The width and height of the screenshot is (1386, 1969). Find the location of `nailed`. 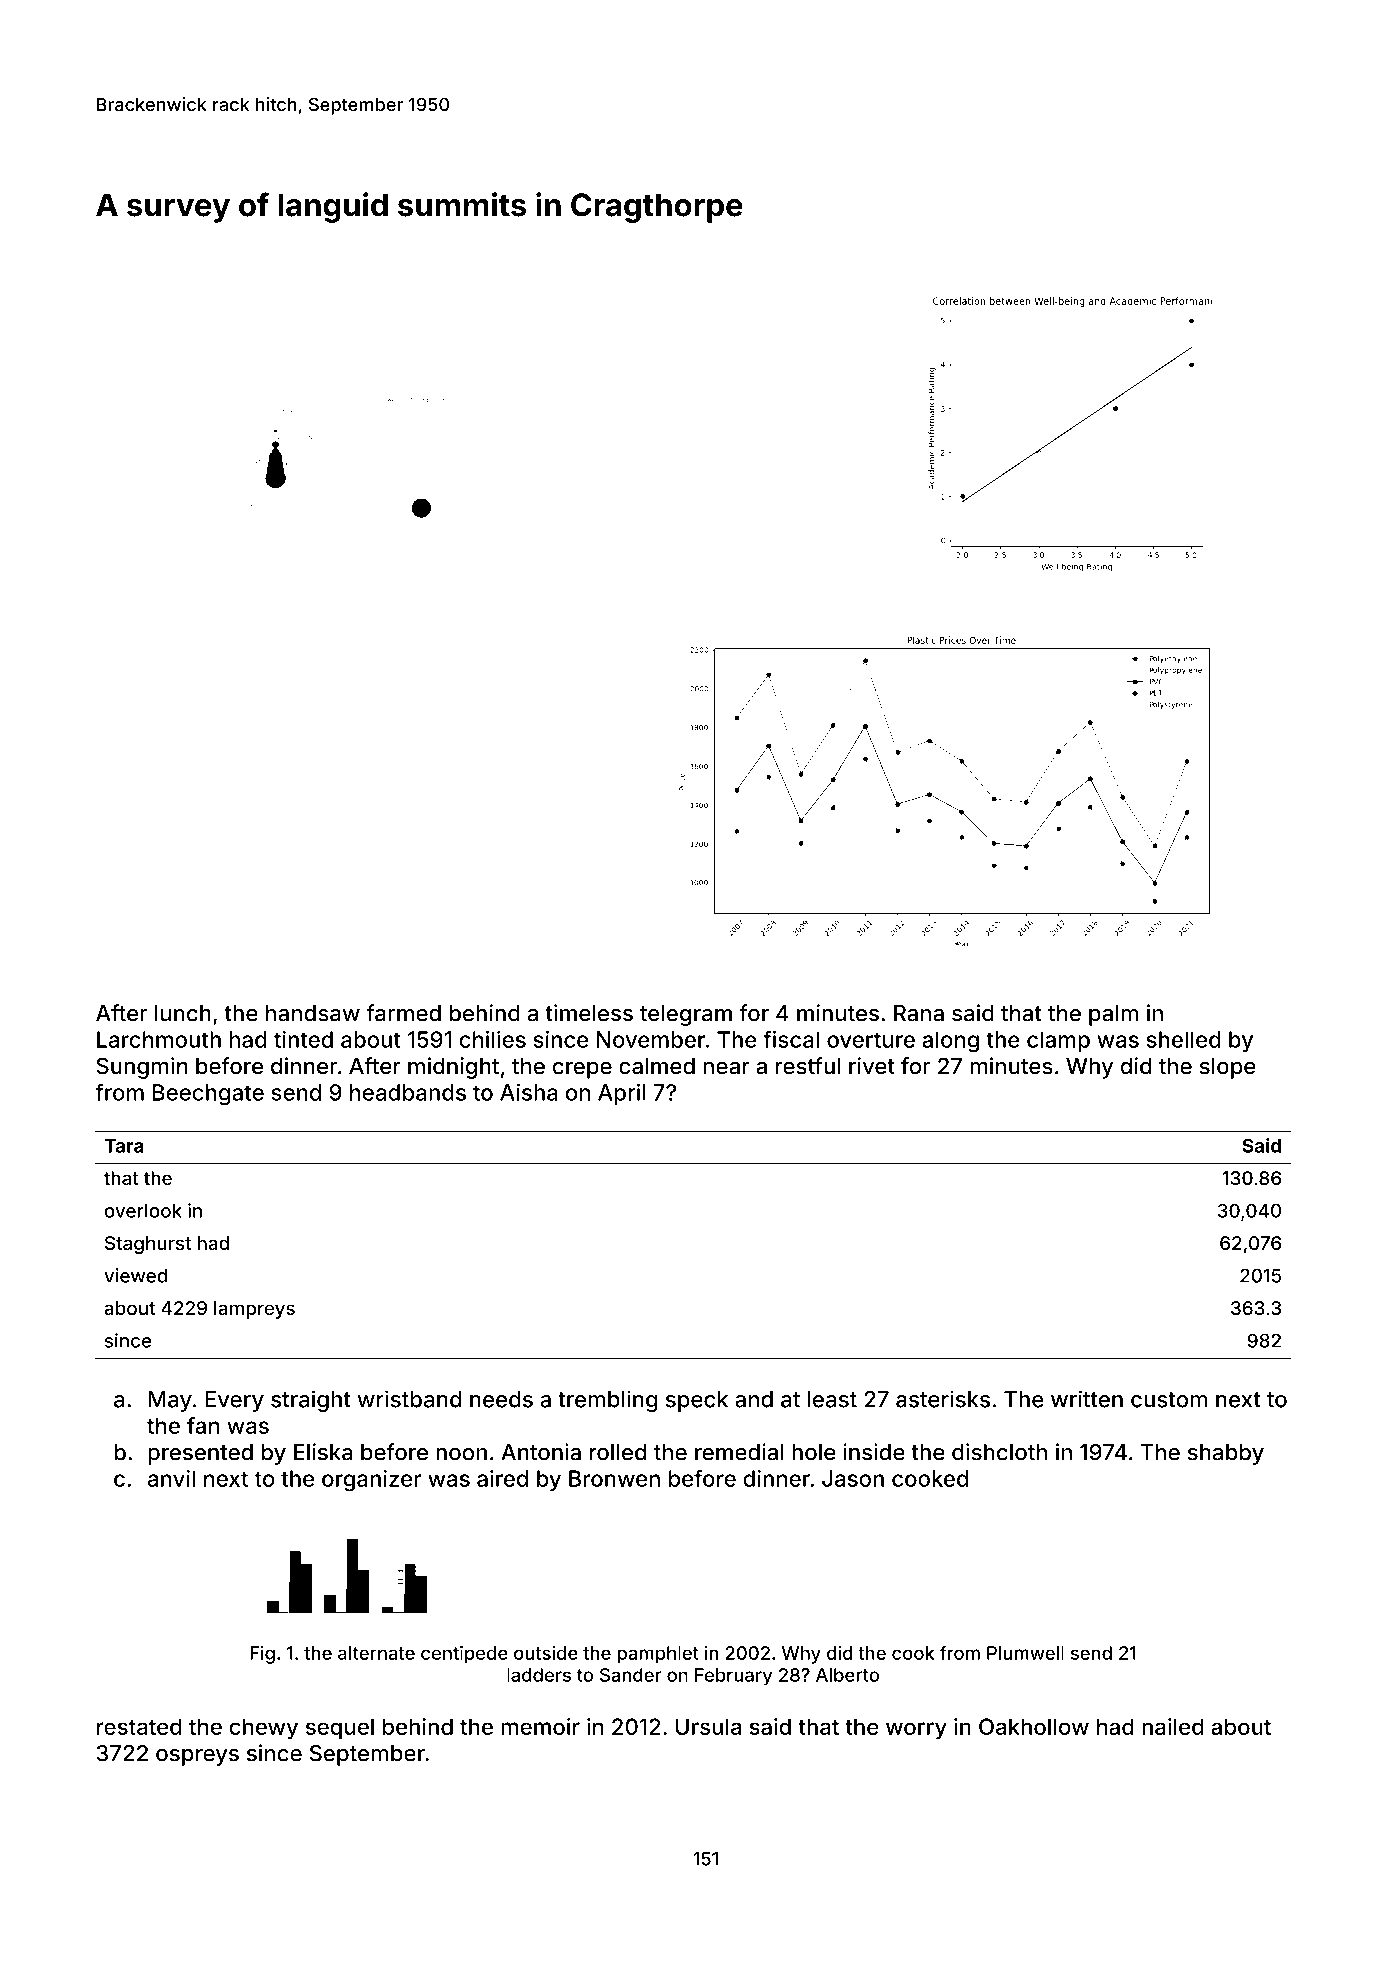

nailed is located at coordinates (1173, 1726).
